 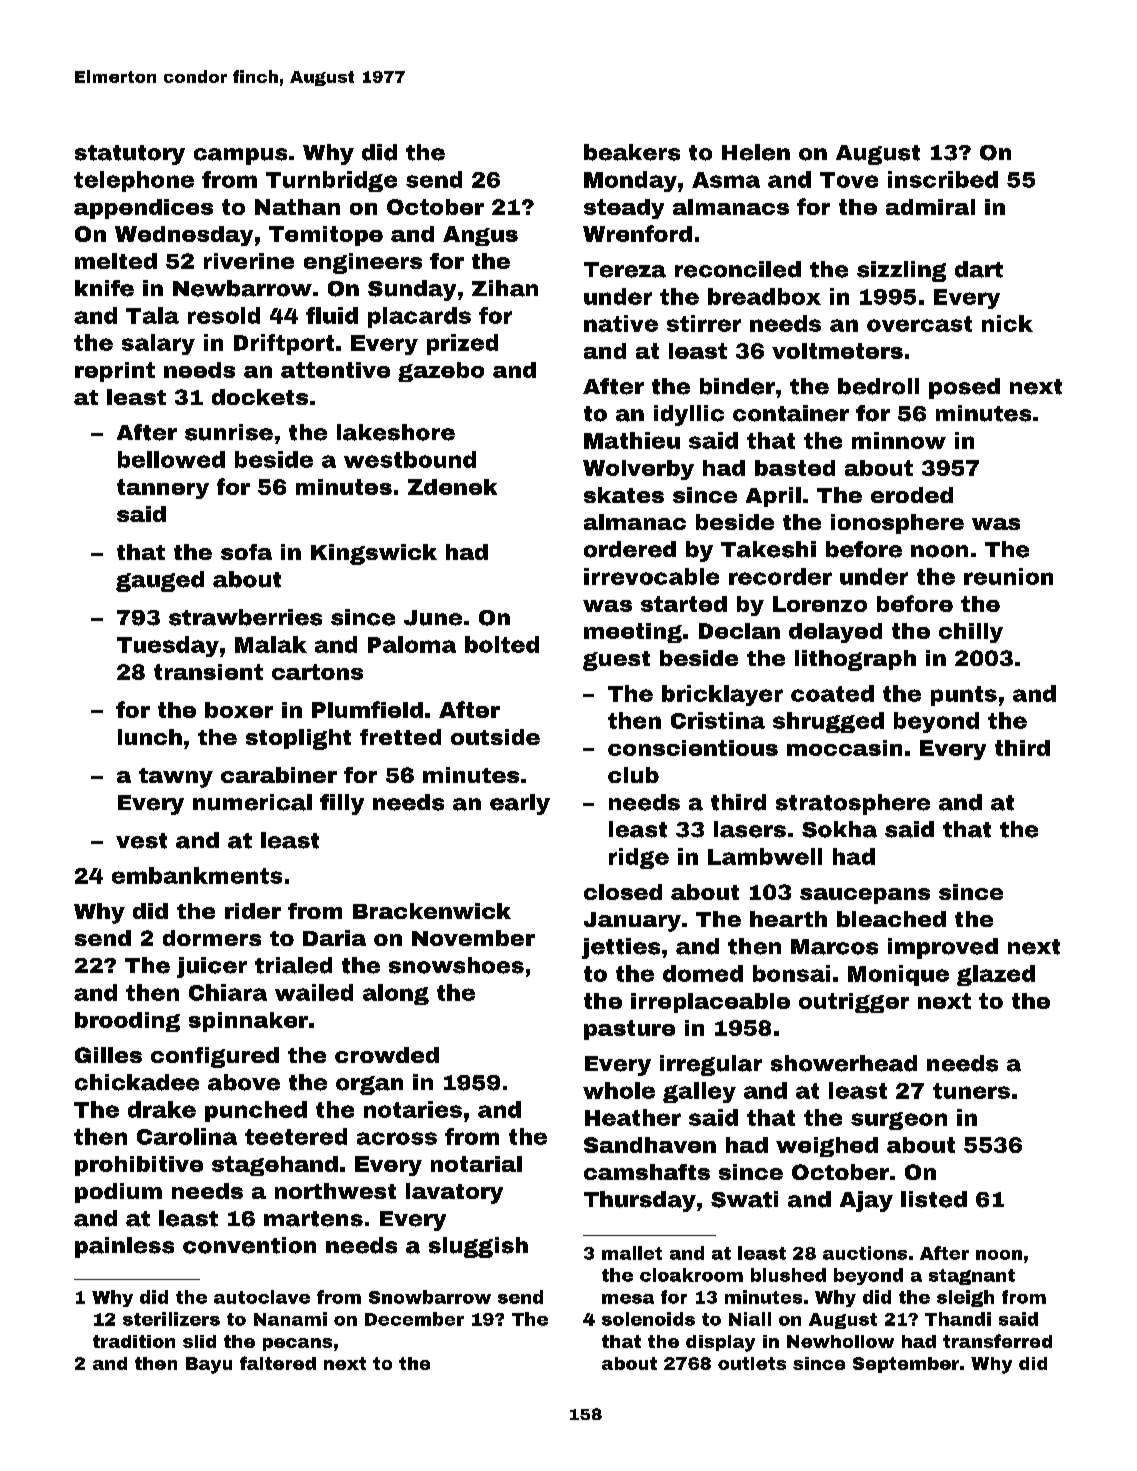 What do you see at coordinates (943, 179) in the screenshot?
I see `inscribed` at bounding box center [943, 179].
